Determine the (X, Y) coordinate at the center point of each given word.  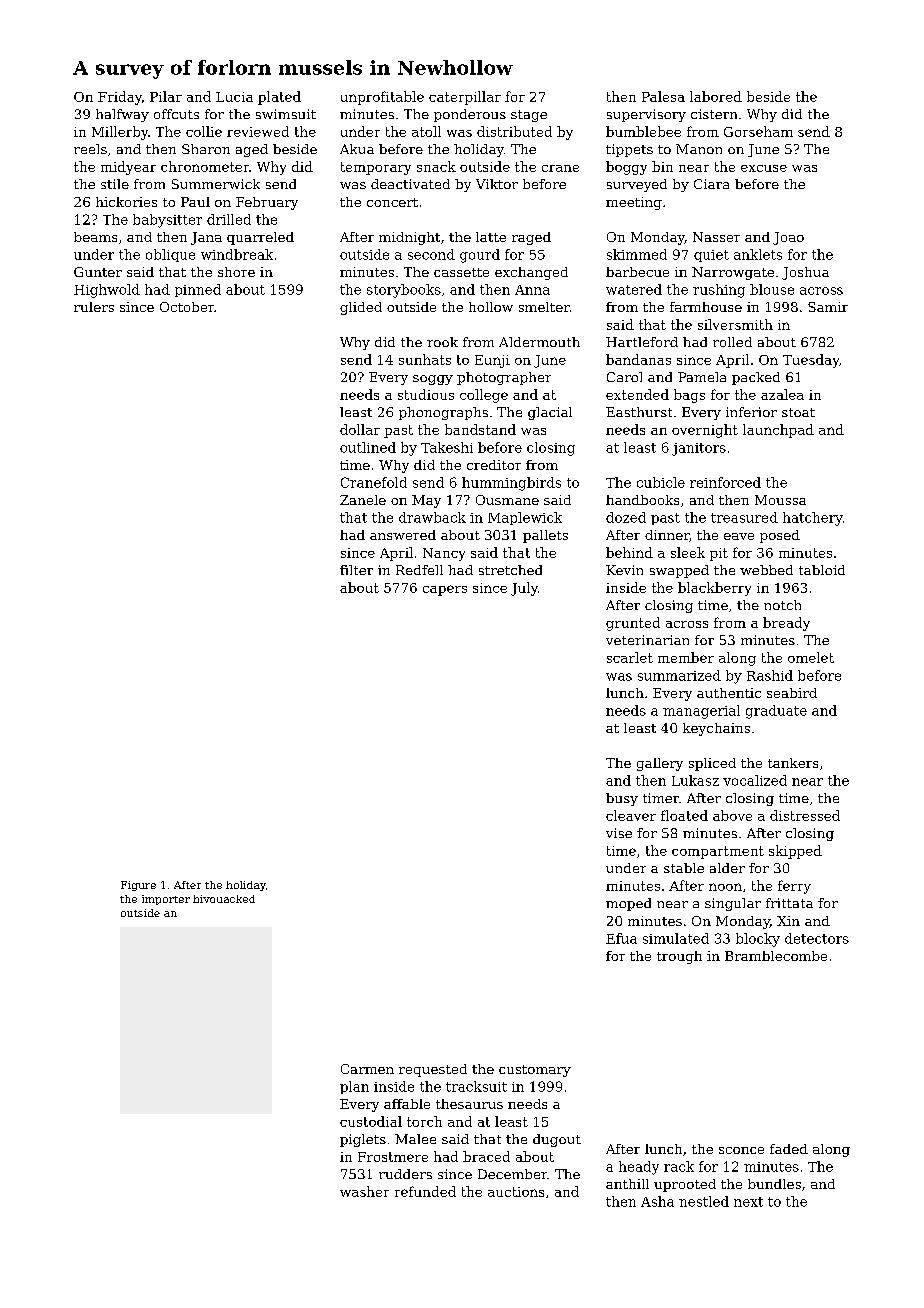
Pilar (166, 96)
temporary (376, 168)
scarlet (630, 657)
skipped (795, 852)
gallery (660, 764)
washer (364, 1191)
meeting (634, 203)
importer (166, 900)
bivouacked (224, 899)
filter (356, 570)
